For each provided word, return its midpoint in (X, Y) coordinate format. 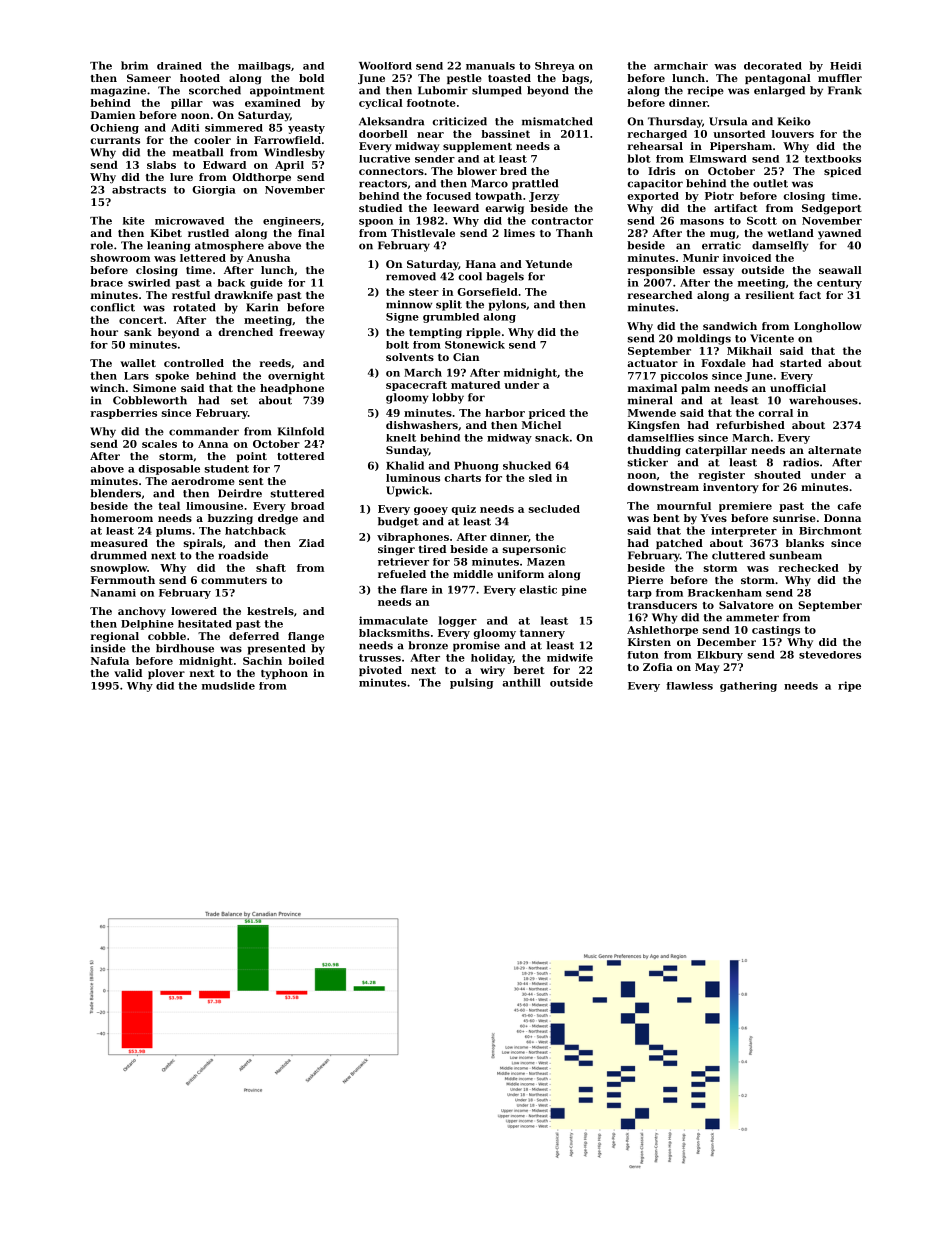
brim (134, 65)
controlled (194, 363)
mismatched (557, 121)
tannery (542, 634)
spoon (376, 223)
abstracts (139, 190)
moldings (704, 339)
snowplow (119, 569)
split (449, 305)
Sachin (262, 661)
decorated (773, 66)
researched (660, 295)
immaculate (393, 620)
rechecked (808, 568)
